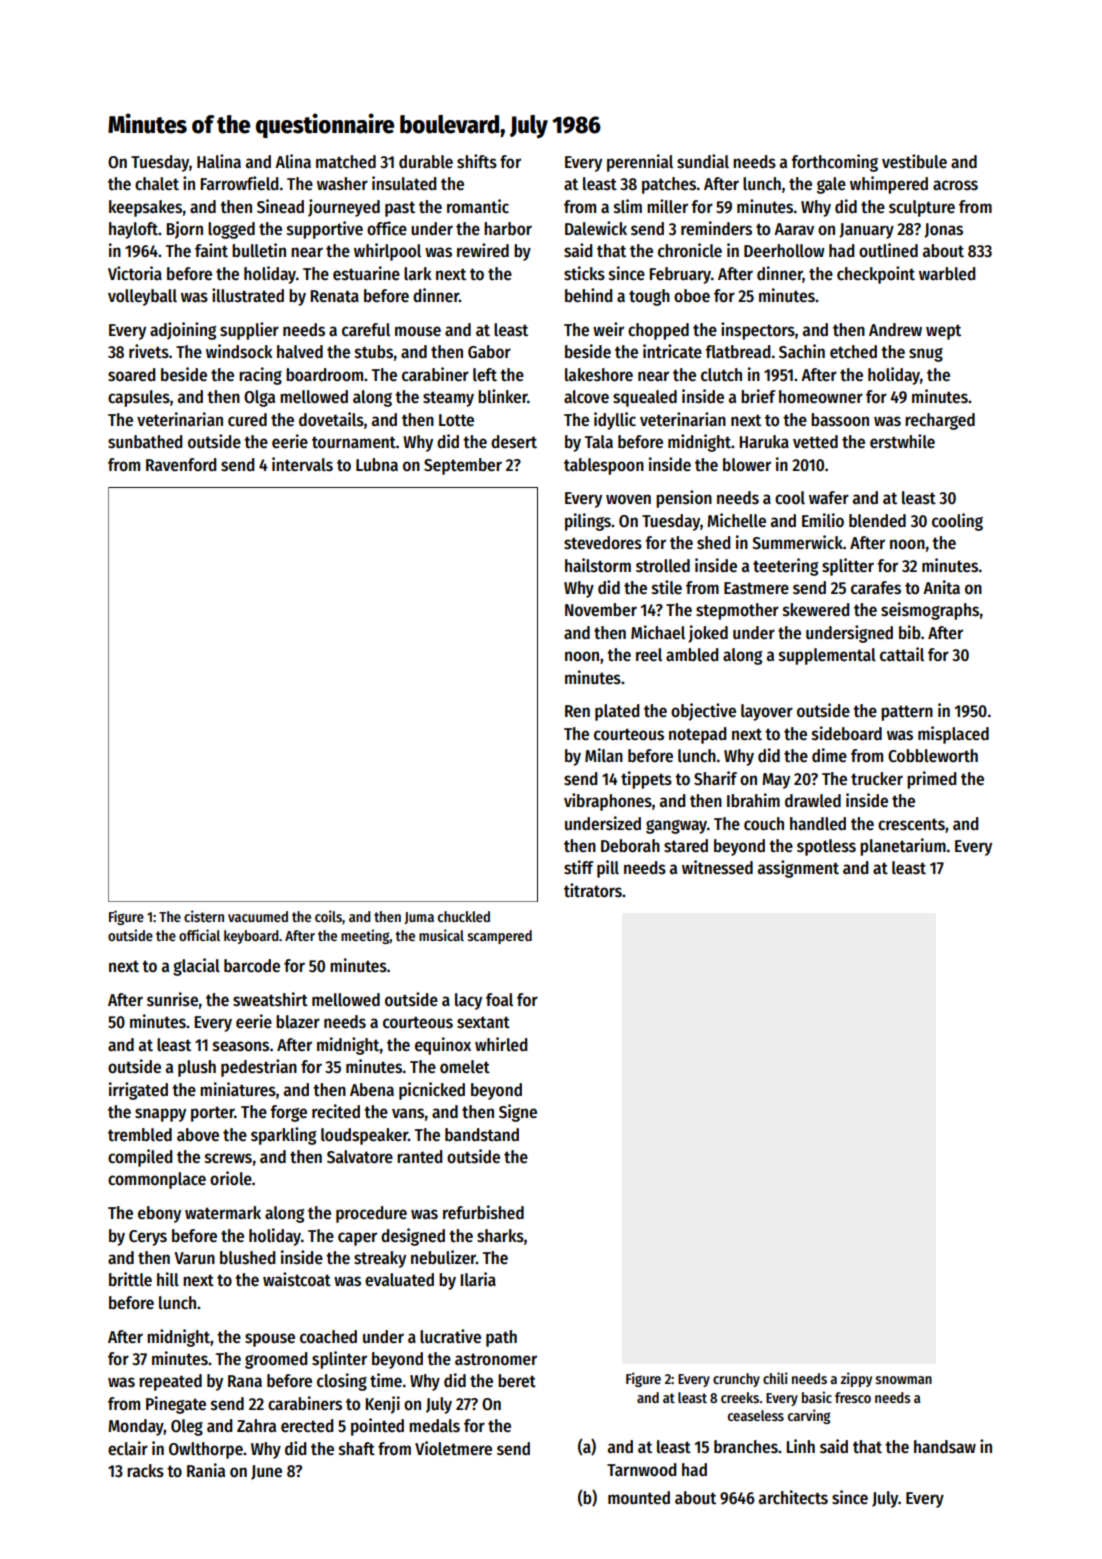 The width and height of the screenshot is (1102, 1559). Describe the element at coordinates (145, 442) in the screenshot. I see `sunbathed` at that location.
